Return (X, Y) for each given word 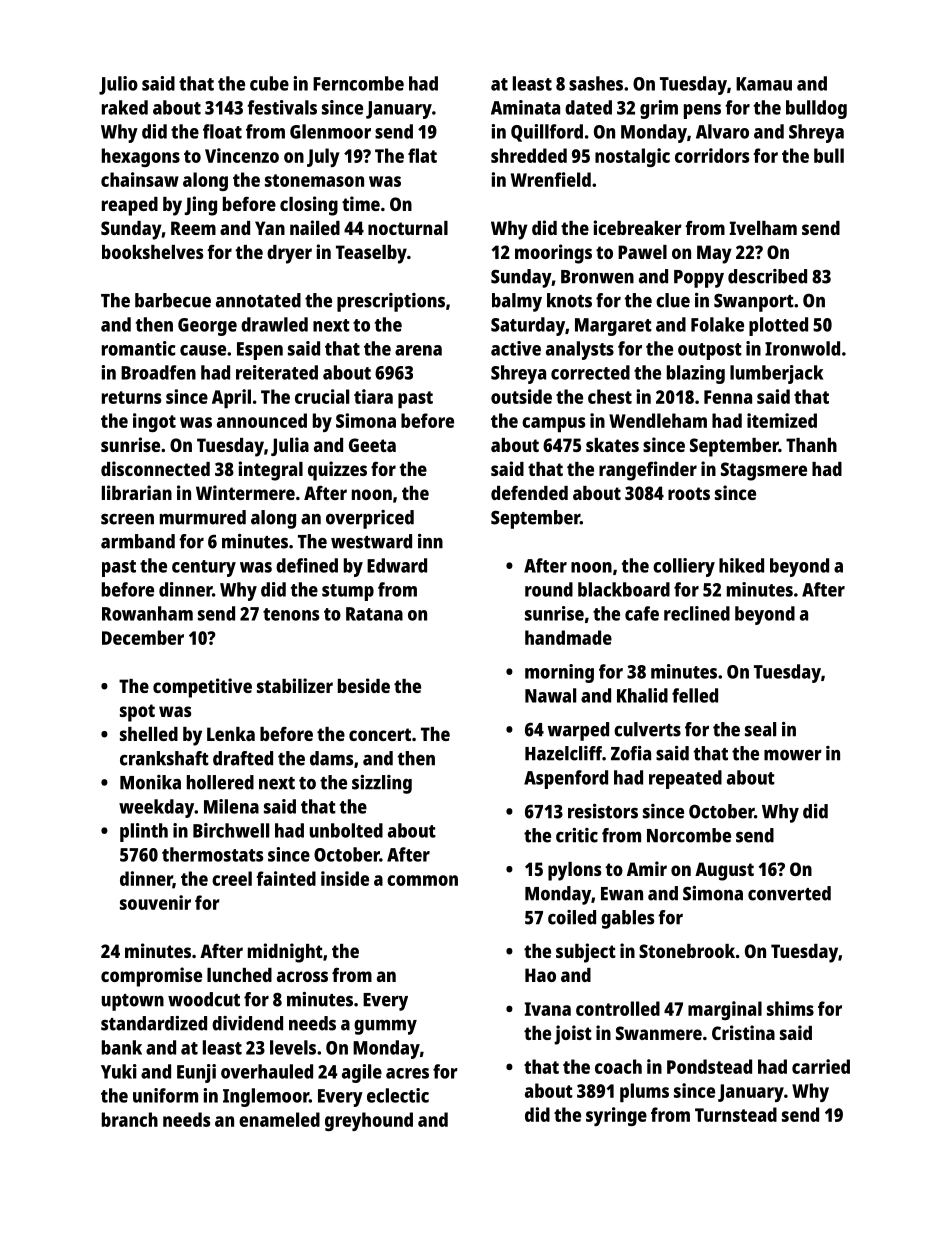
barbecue (173, 300)
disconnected (155, 468)
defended (529, 492)
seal (760, 729)
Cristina (743, 1032)
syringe (616, 1116)
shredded (529, 155)
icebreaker (638, 227)
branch (130, 1119)
